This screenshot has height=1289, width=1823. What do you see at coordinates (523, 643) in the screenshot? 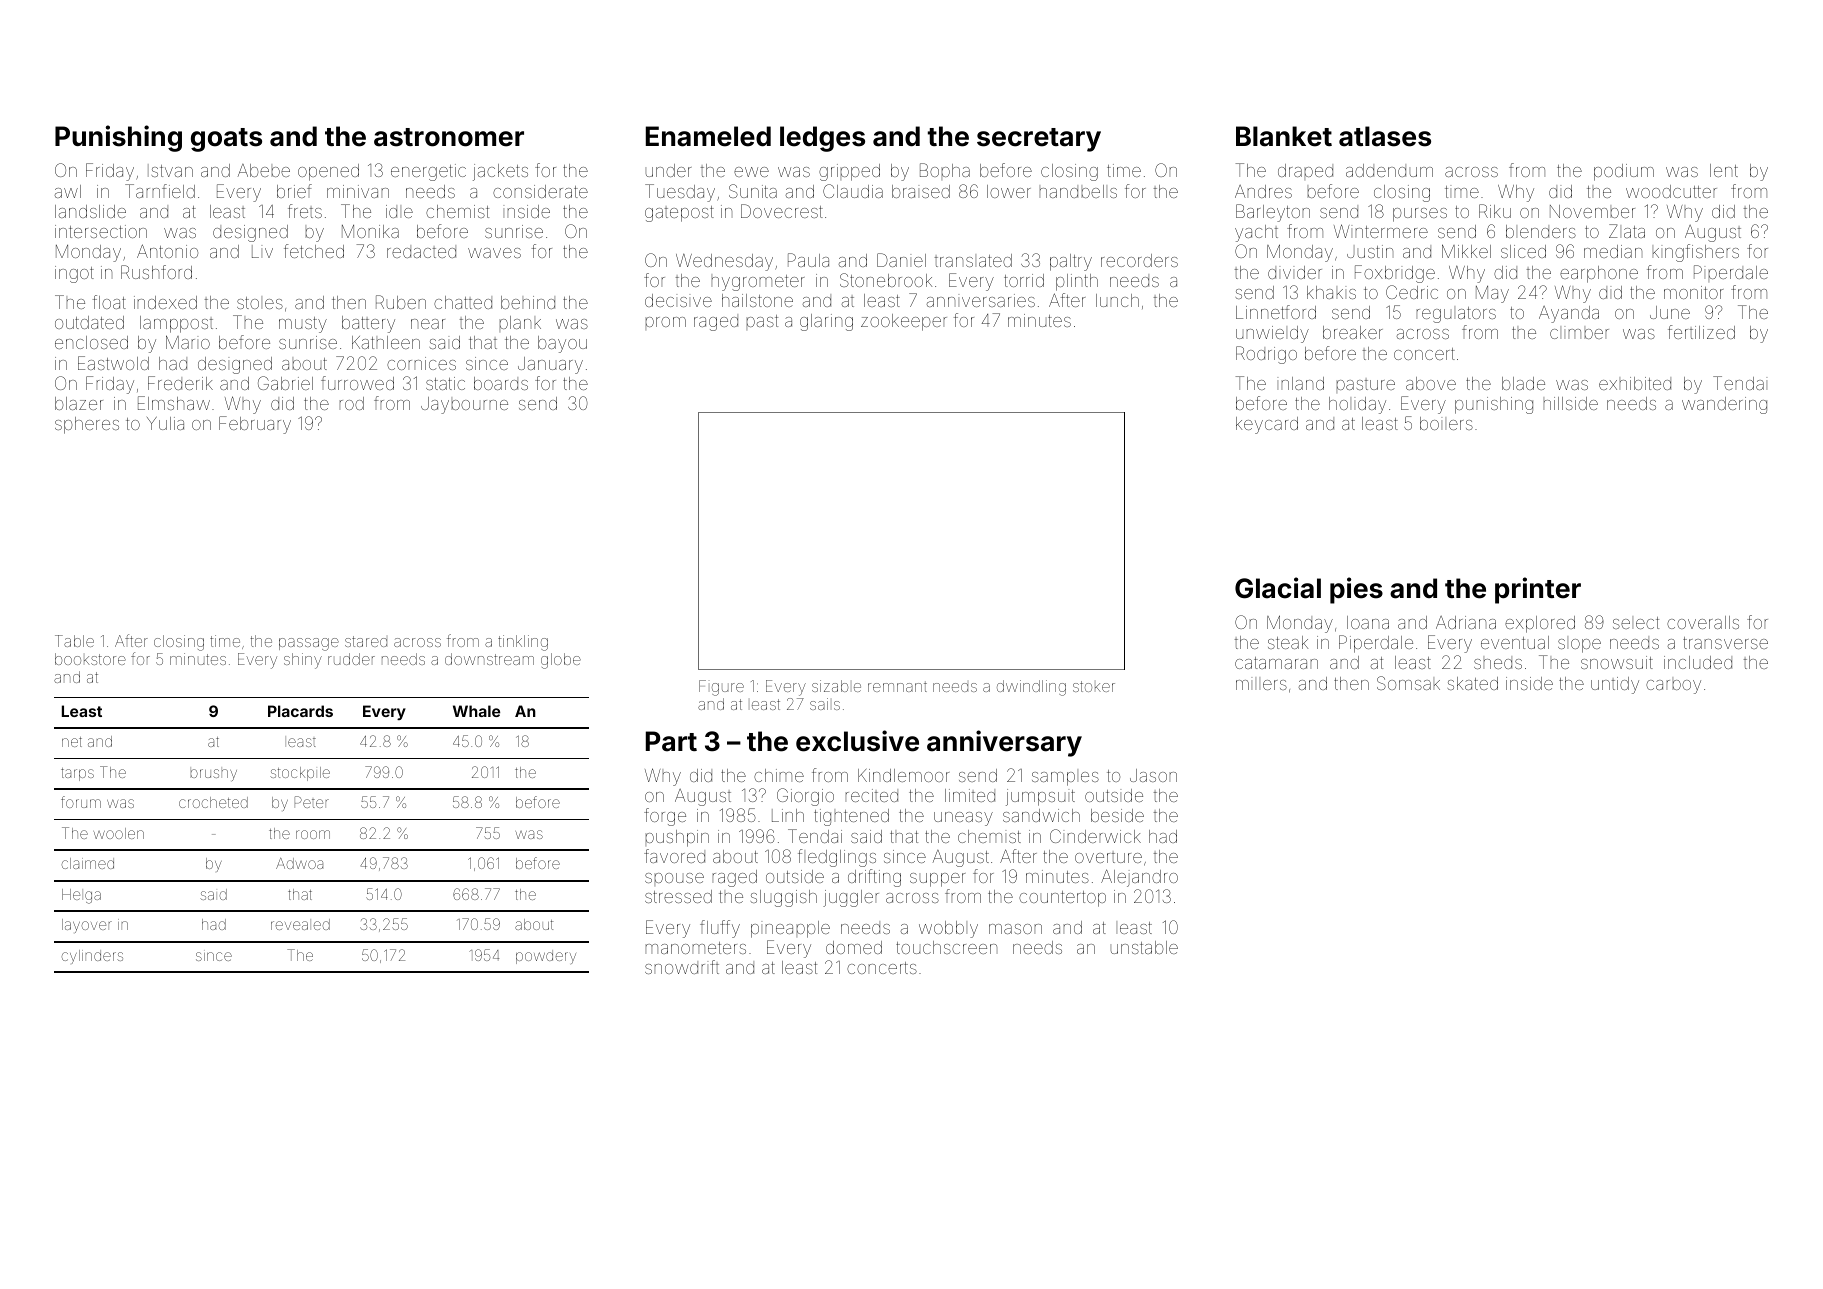
I see `tinkling` at bounding box center [523, 643].
